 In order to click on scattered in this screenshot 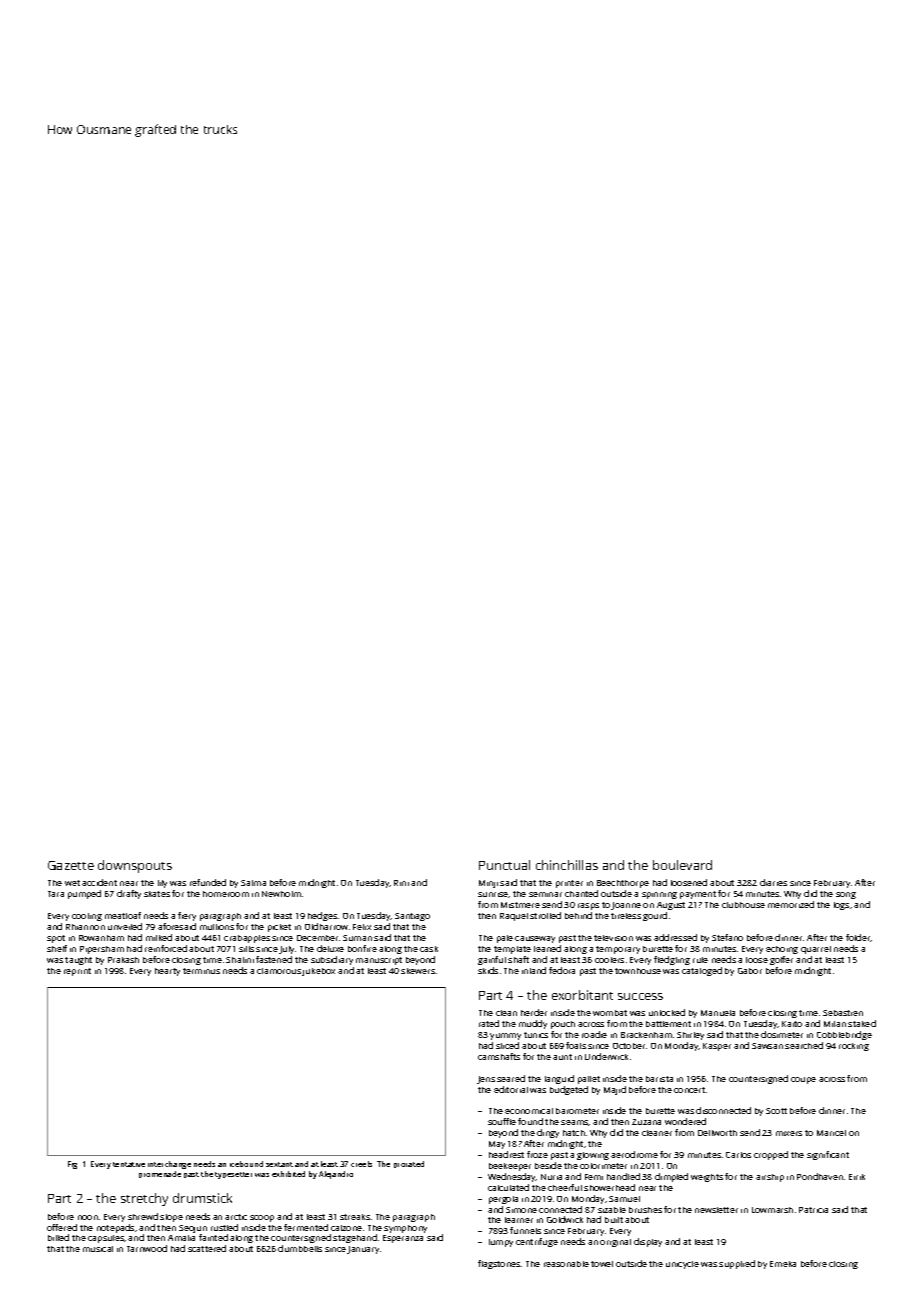, I will do `click(207, 1248)`.
